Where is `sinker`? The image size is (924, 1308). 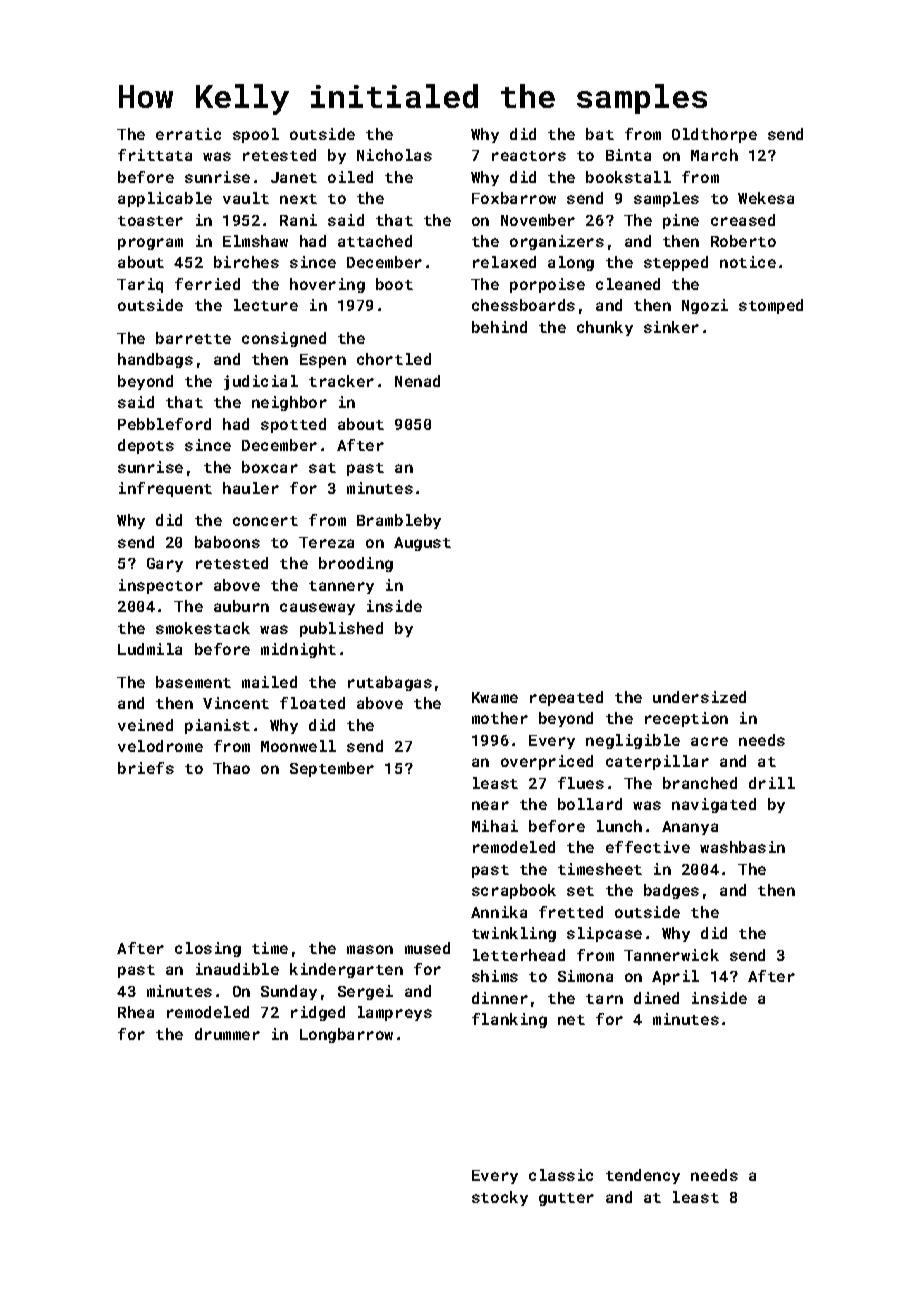 sinker is located at coordinates (671, 327).
